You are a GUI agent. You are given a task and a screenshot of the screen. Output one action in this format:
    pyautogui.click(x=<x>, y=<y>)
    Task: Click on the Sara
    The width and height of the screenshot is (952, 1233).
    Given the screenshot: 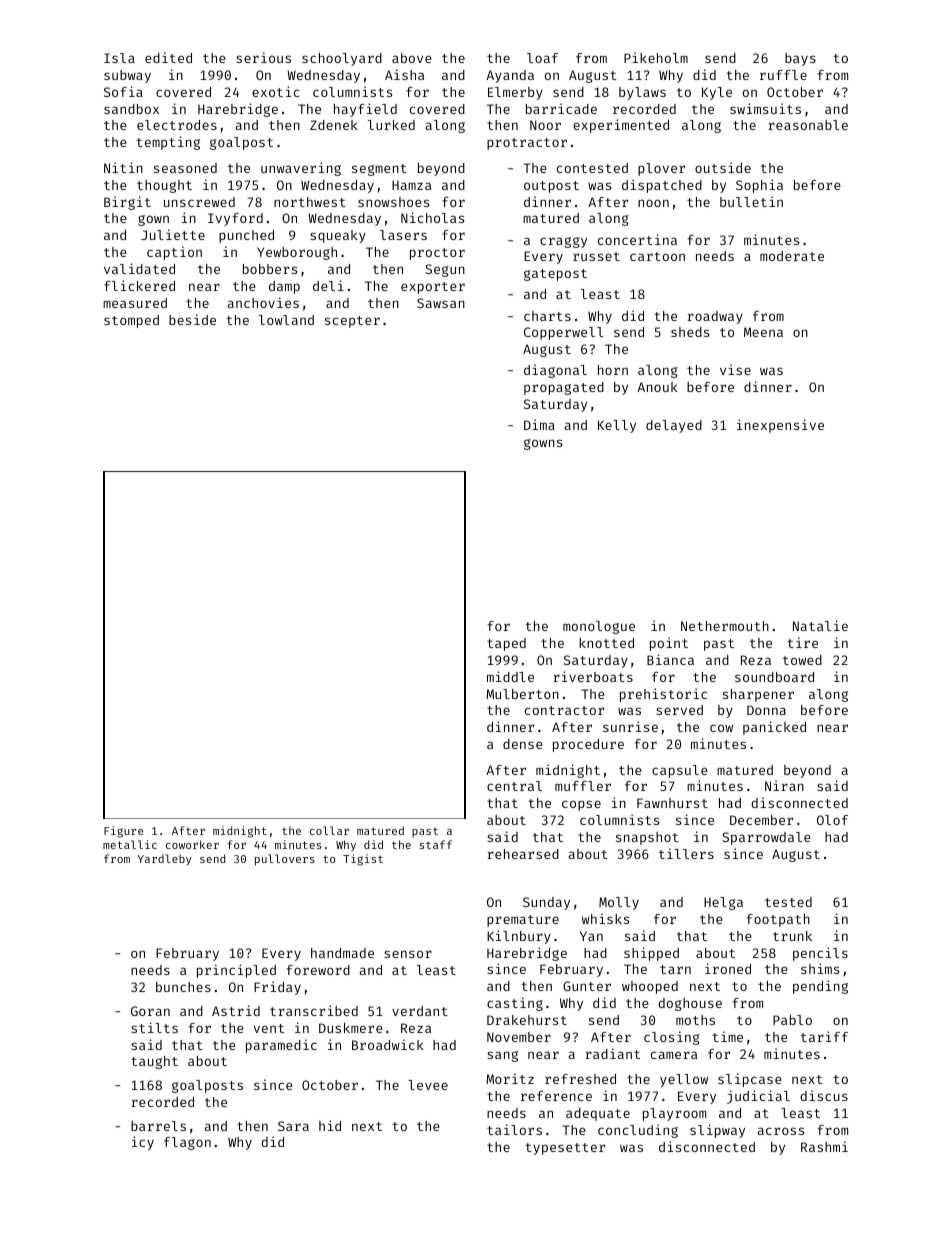 What is the action you would take?
    pyautogui.click(x=293, y=1126)
